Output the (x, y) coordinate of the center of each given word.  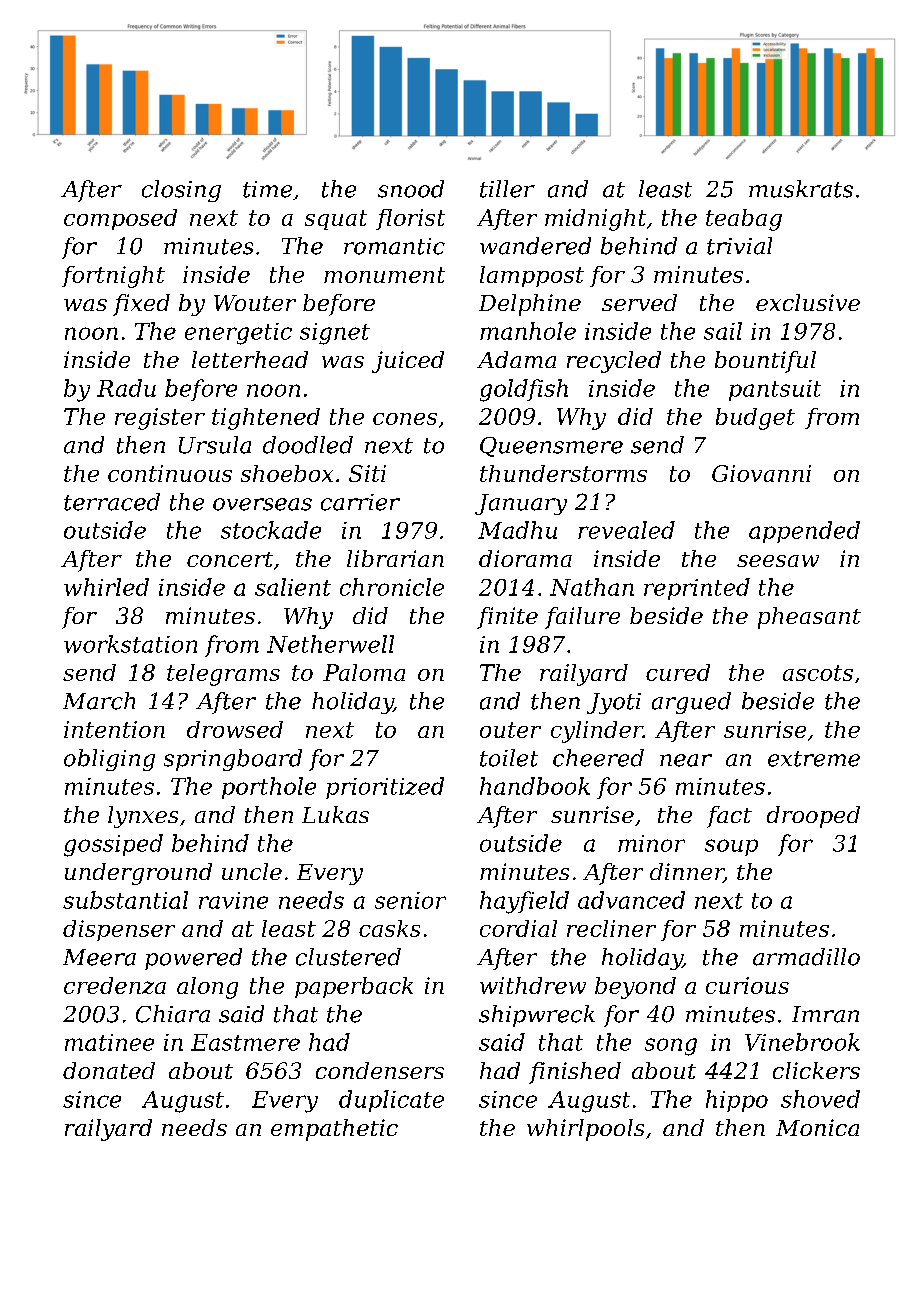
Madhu (517, 530)
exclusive (808, 302)
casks (389, 928)
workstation (130, 644)
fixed (141, 305)
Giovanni (761, 473)
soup (731, 847)
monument (384, 275)
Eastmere (245, 1042)
